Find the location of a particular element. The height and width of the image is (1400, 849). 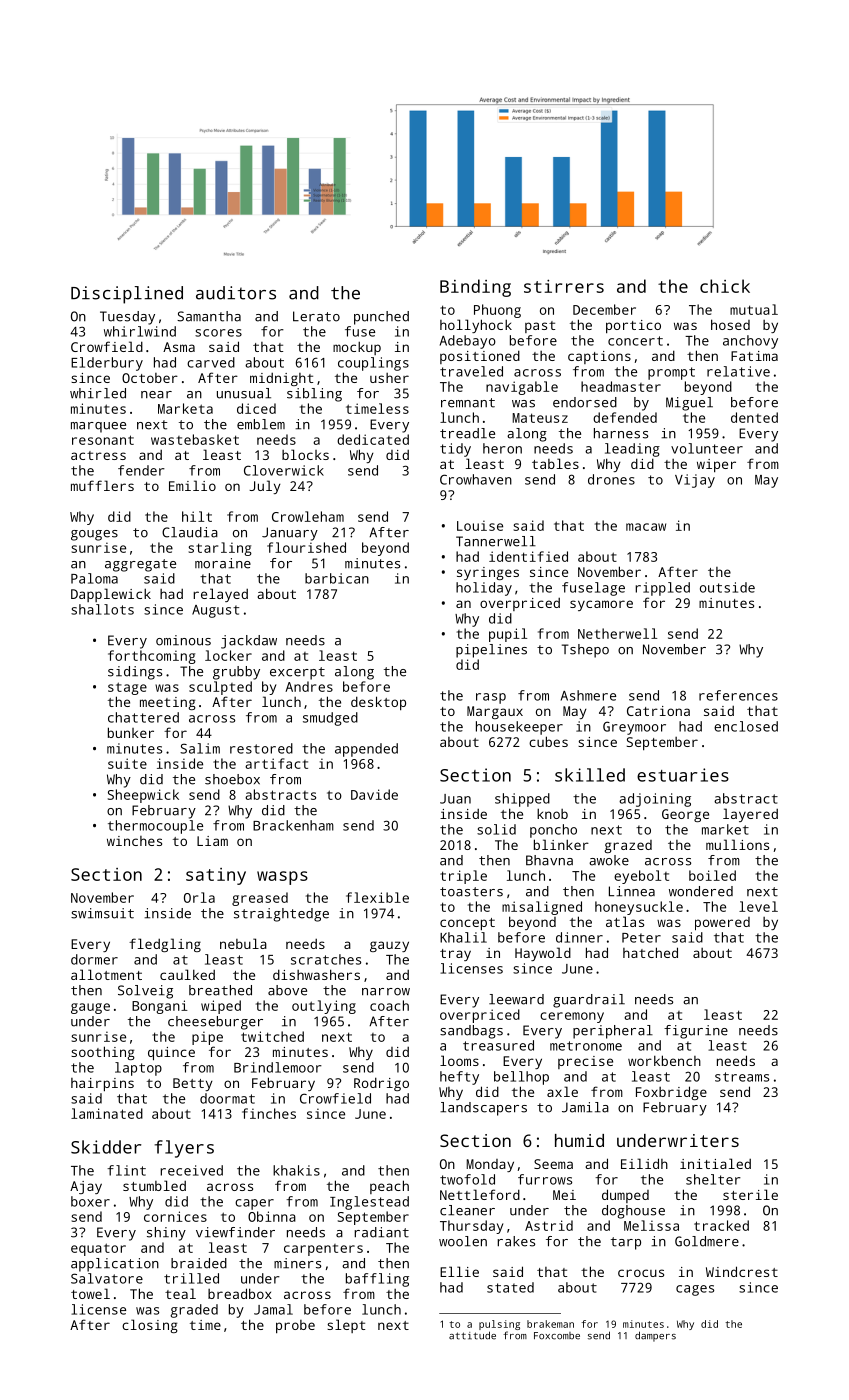

Foxbridge is located at coordinates (671, 1093).
